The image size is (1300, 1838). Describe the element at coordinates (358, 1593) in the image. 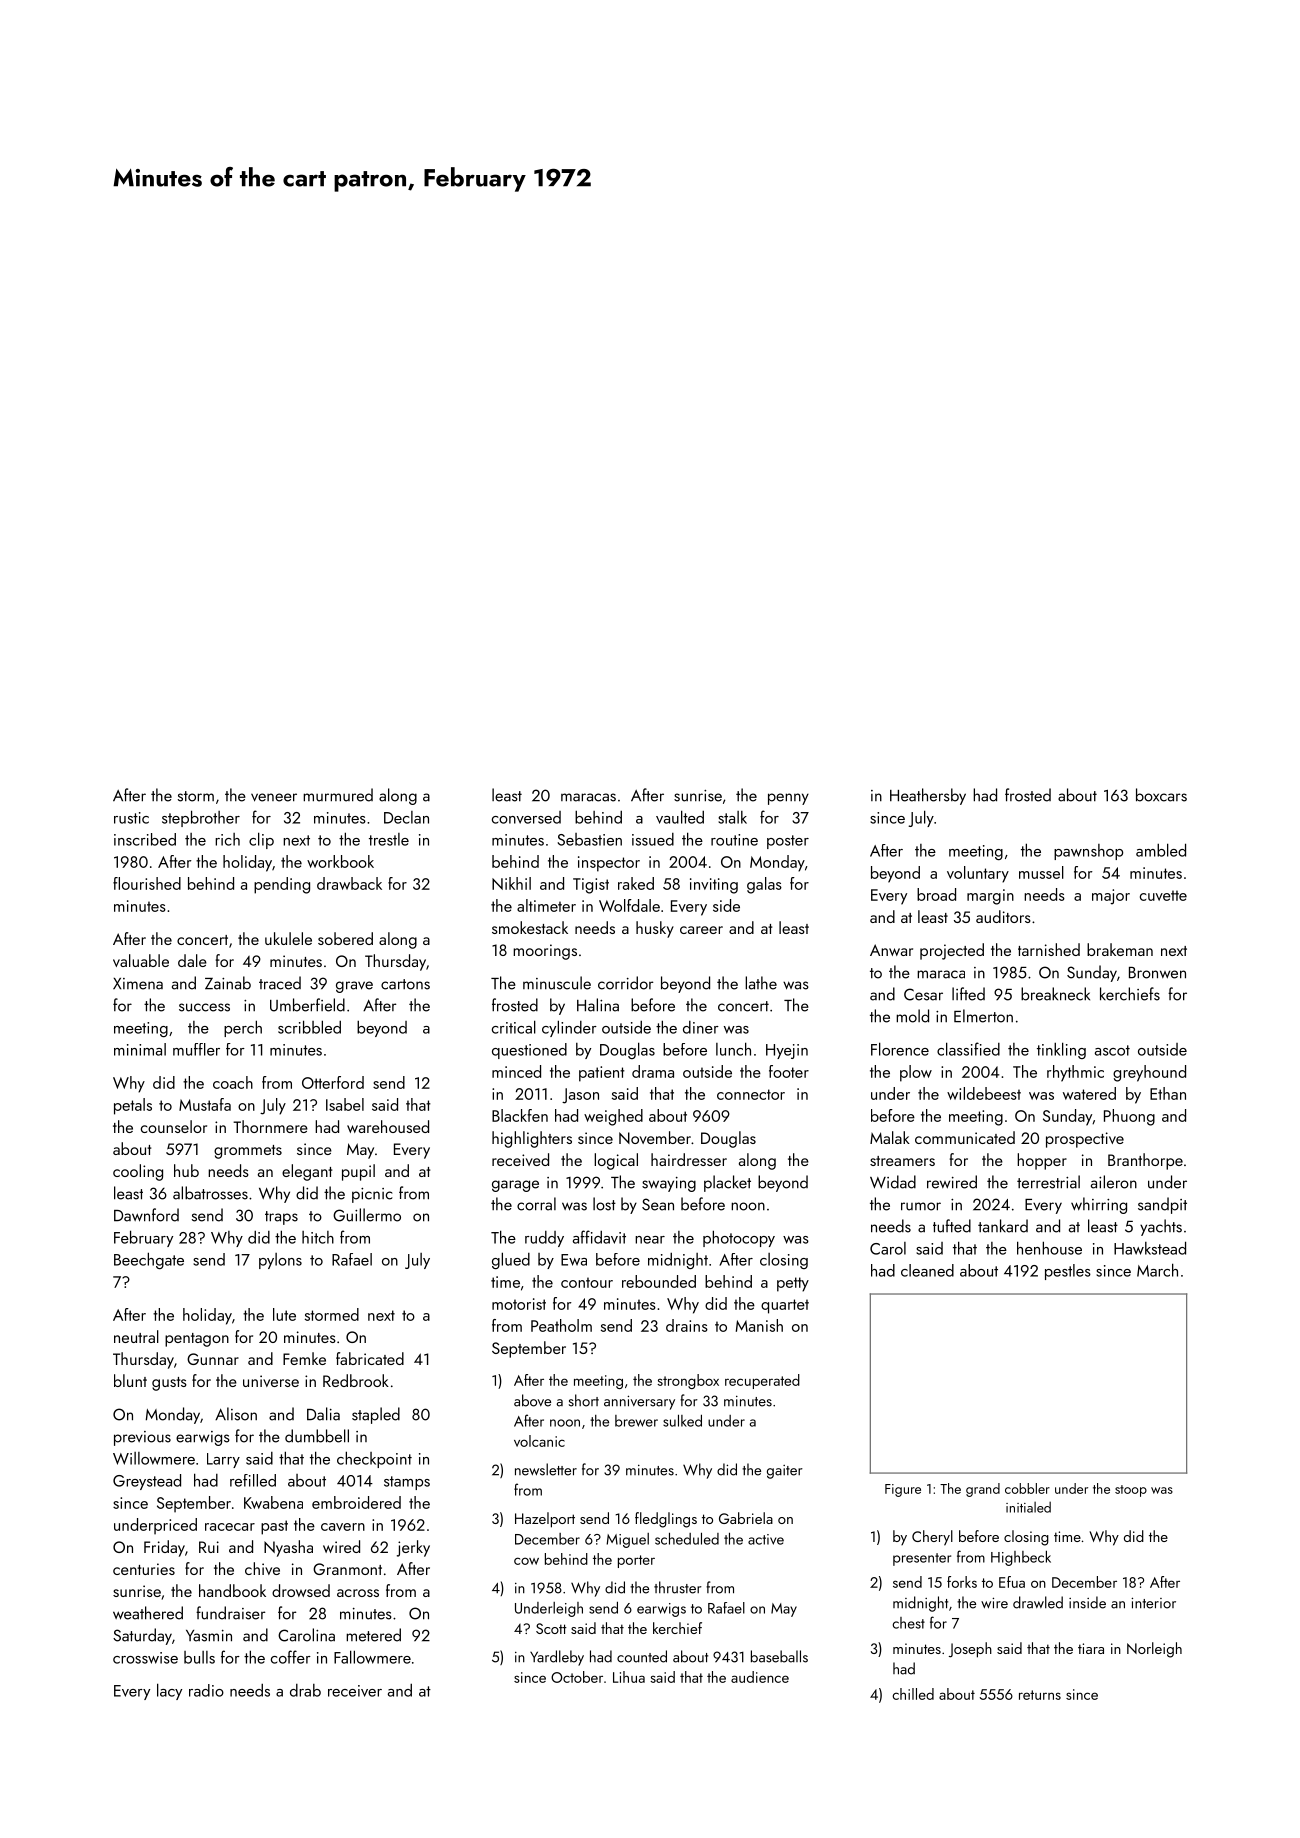

I see `across` at that location.
